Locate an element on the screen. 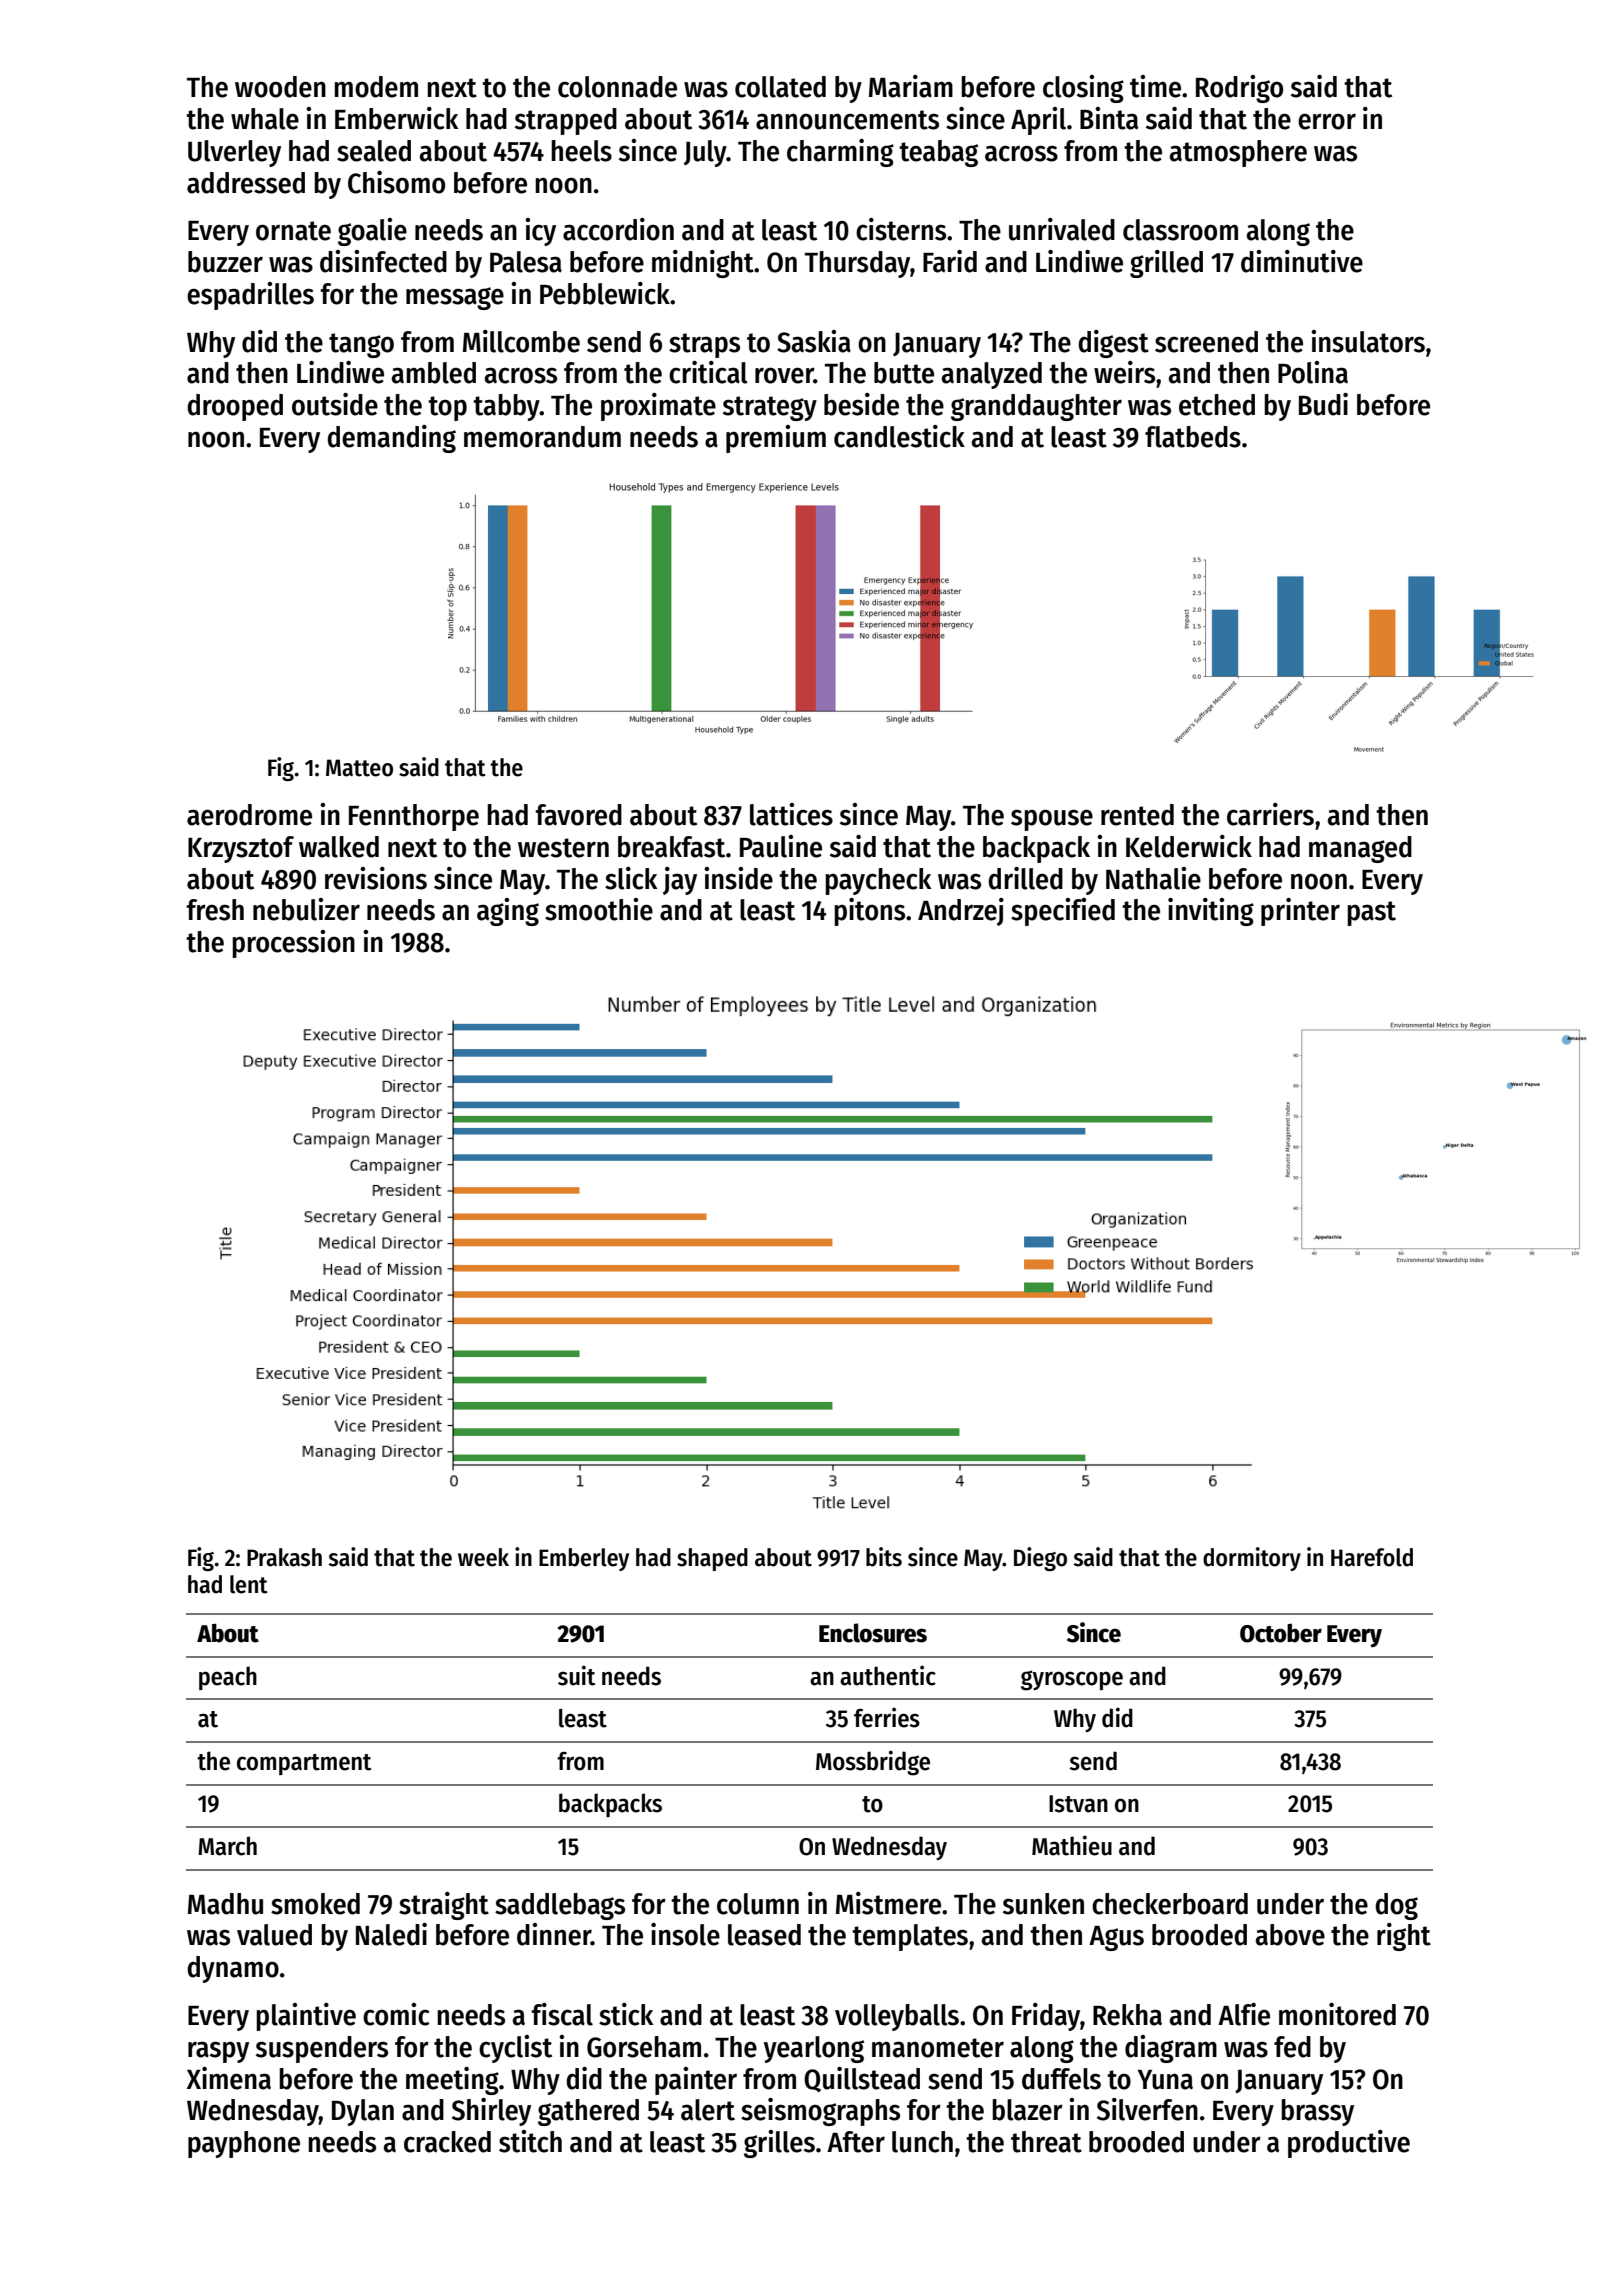 The height and width of the screenshot is (2292, 1620). smoothie is located at coordinates (599, 909).
